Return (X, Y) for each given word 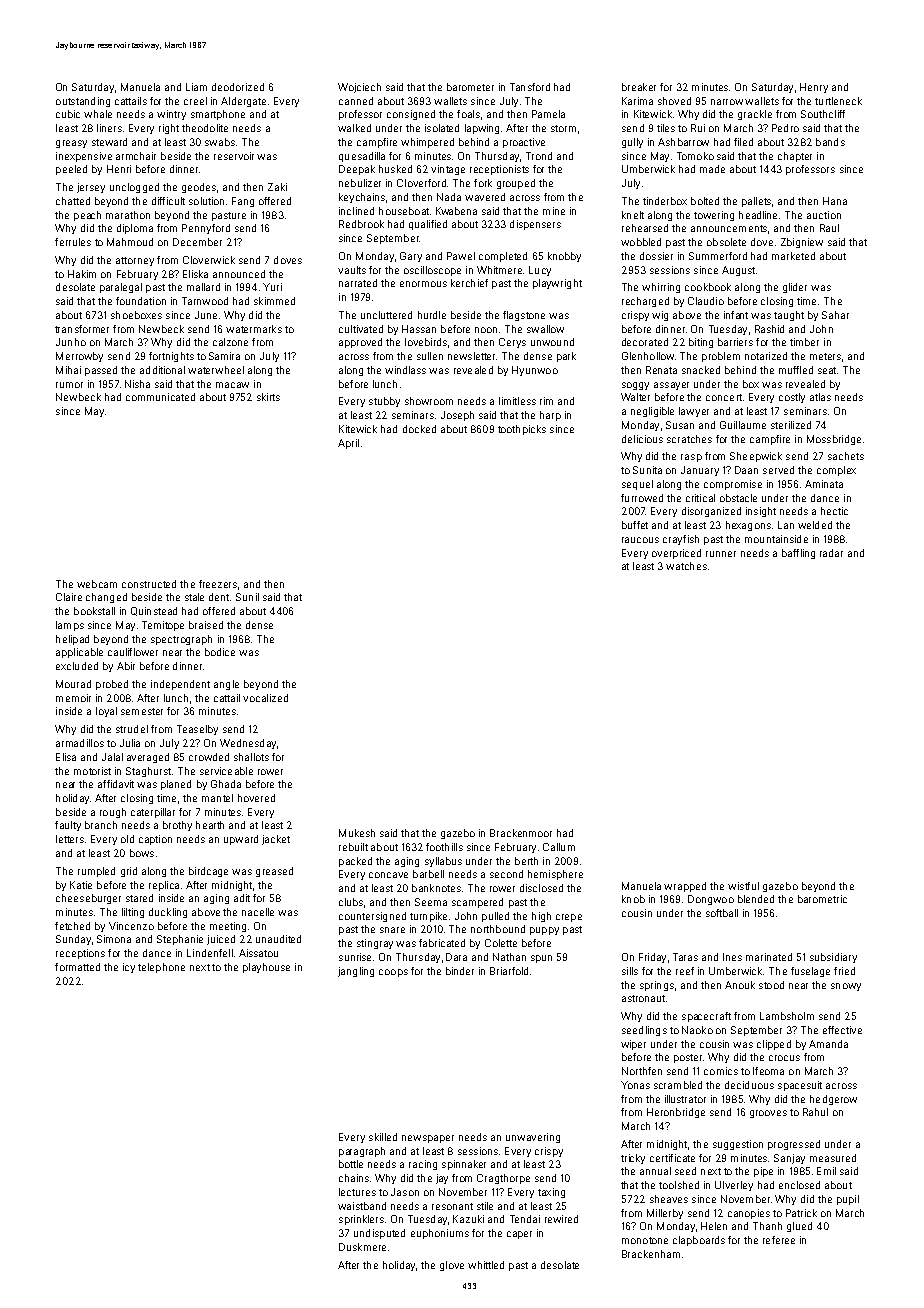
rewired (561, 1219)
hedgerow (833, 1100)
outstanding (83, 102)
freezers (218, 584)
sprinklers (361, 1220)
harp (550, 416)
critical (700, 498)
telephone (161, 968)
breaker (639, 87)
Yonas (635, 1085)
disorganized (711, 512)
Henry (814, 88)
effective (842, 1030)
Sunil (247, 597)
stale (194, 597)
